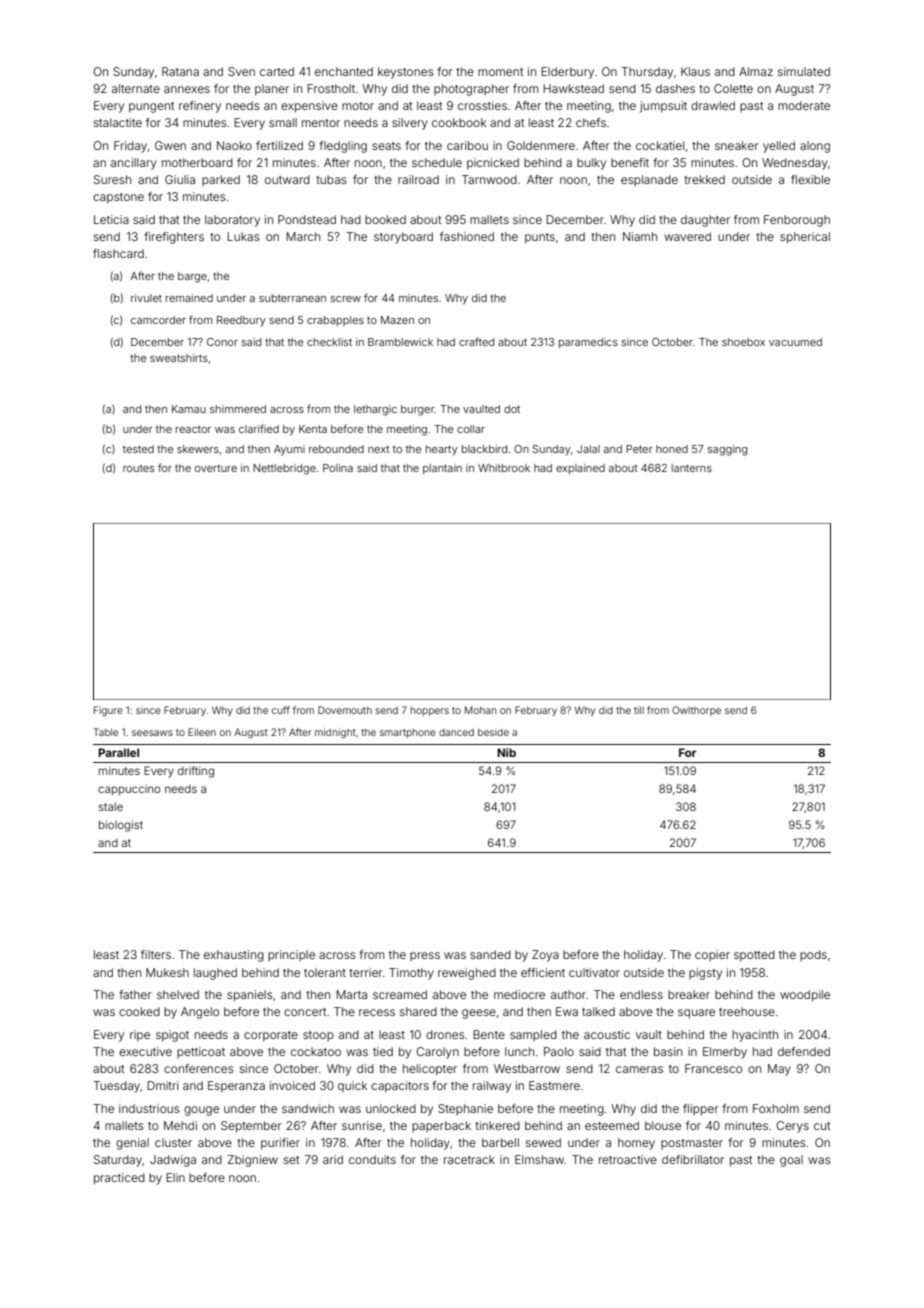 The width and height of the screenshot is (924, 1308). Describe the element at coordinates (481, 710) in the screenshot. I see `Mohan` at that location.
